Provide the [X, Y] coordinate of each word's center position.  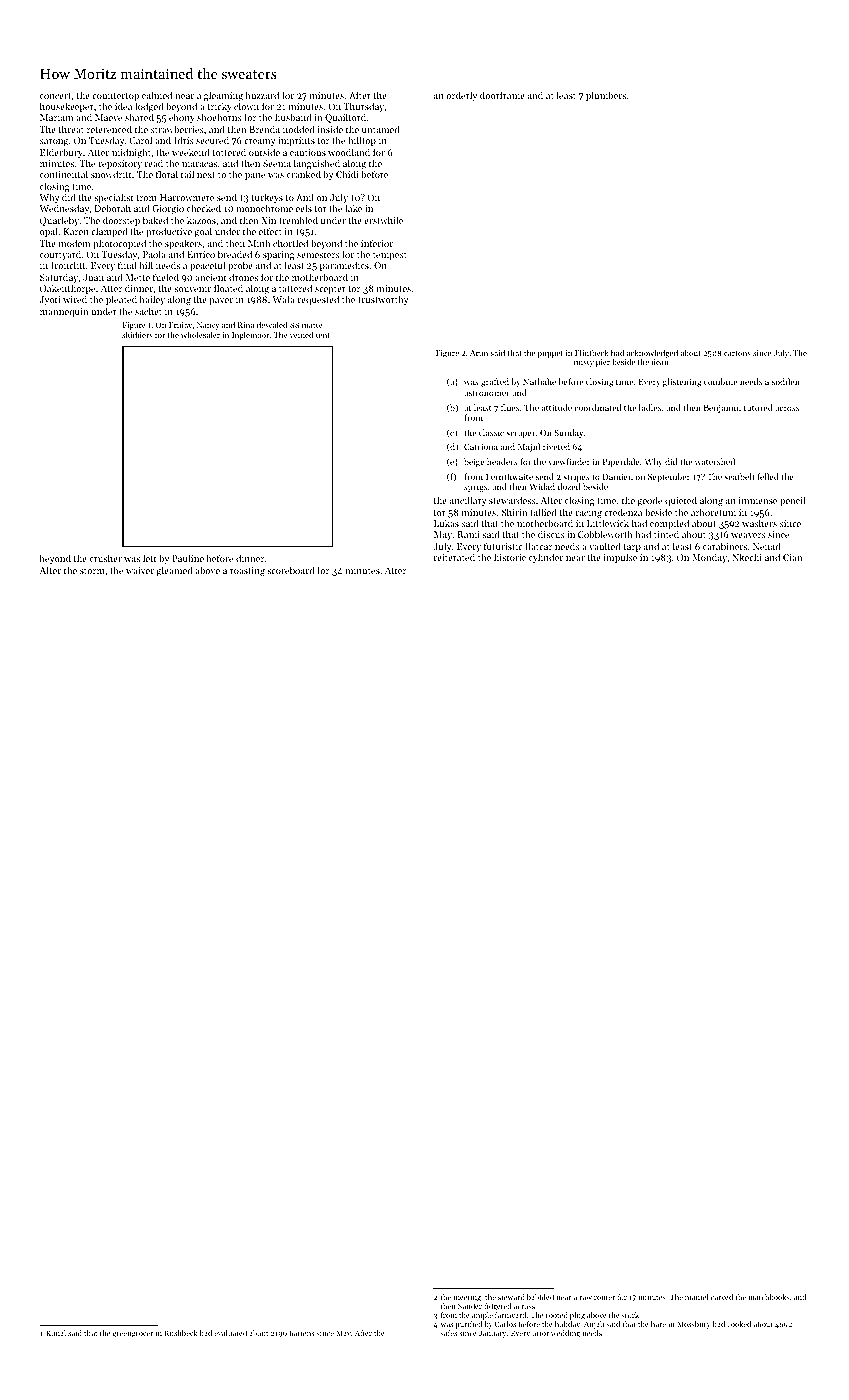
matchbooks [769, 1297]
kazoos [201, 220]
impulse [620, 558]
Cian [792, 557]
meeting [467, 1298]
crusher [106, 558]
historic [510, 557]
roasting [247, 571]
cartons [737, 353]
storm [92, 571]
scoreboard [291, 570]
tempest [390, 256]
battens [301, 1333]
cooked [739, 1324]
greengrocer [133, 1335]
